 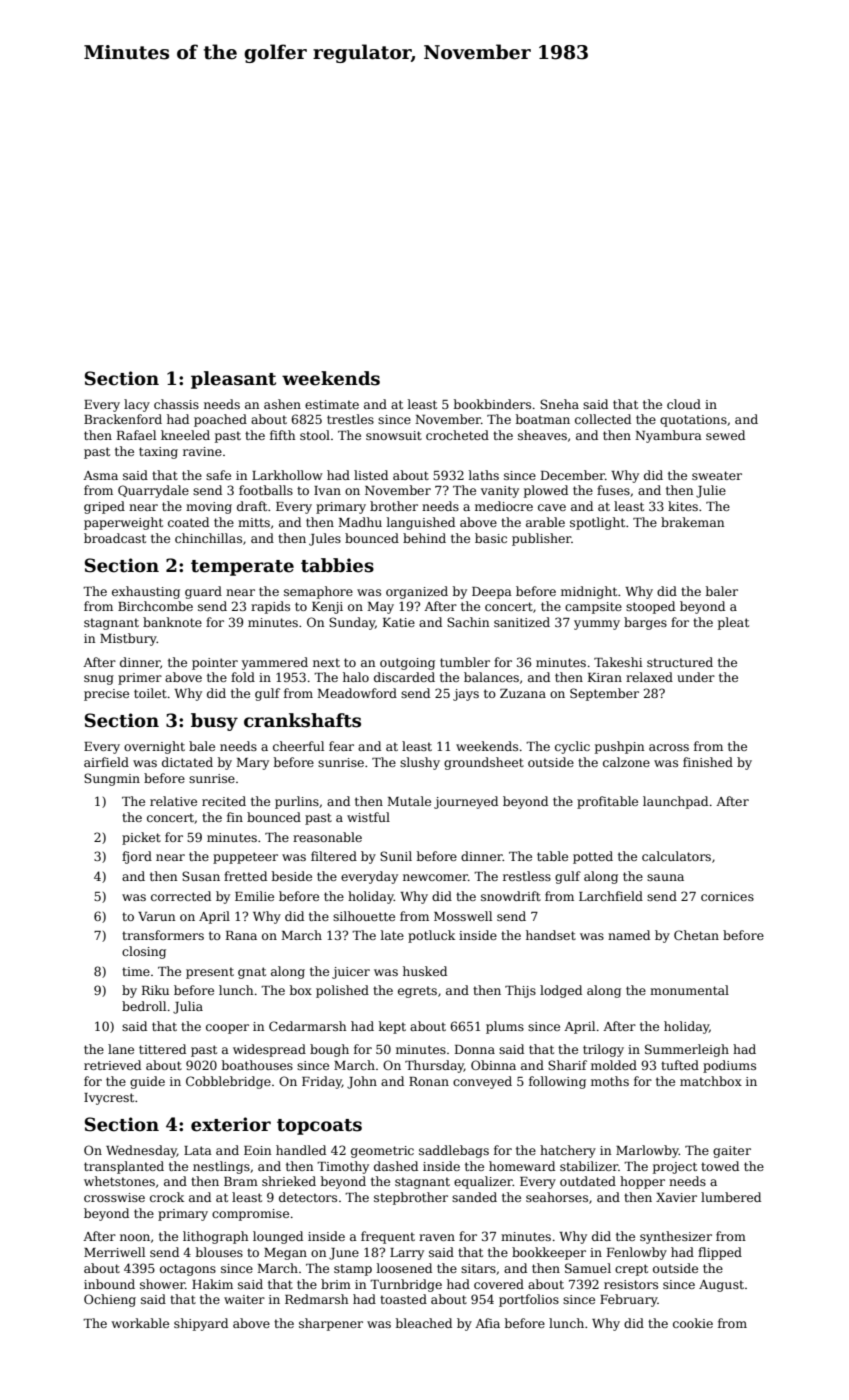 I want to click on shipyard, so click(x=201, y=1324).
